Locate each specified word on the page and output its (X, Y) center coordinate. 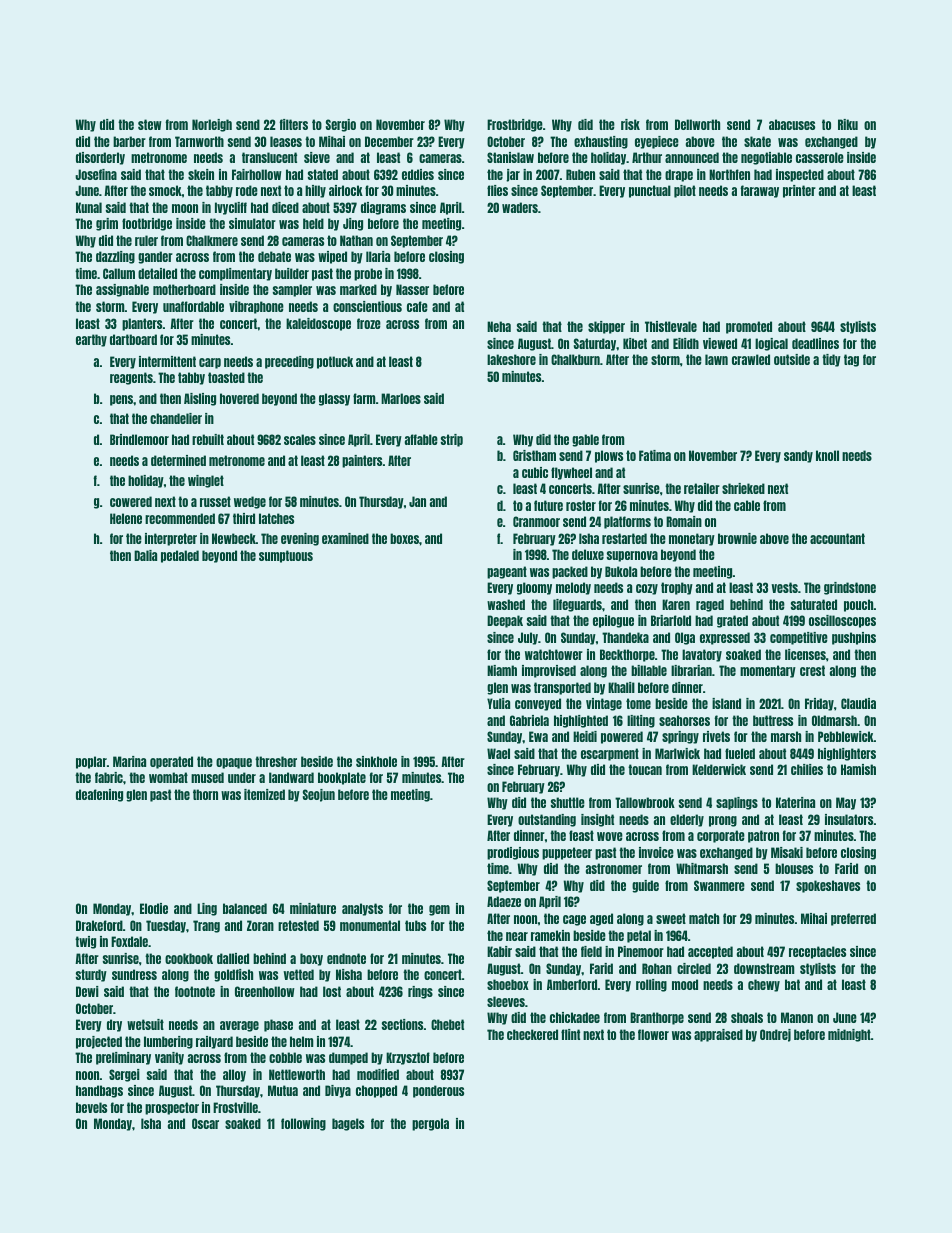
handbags (99, 1091)
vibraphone (256, 307)
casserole (820, 157)
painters (362, 461)
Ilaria (378, 256)
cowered (131, 501)
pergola (430, 1124)
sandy (798, 456)
